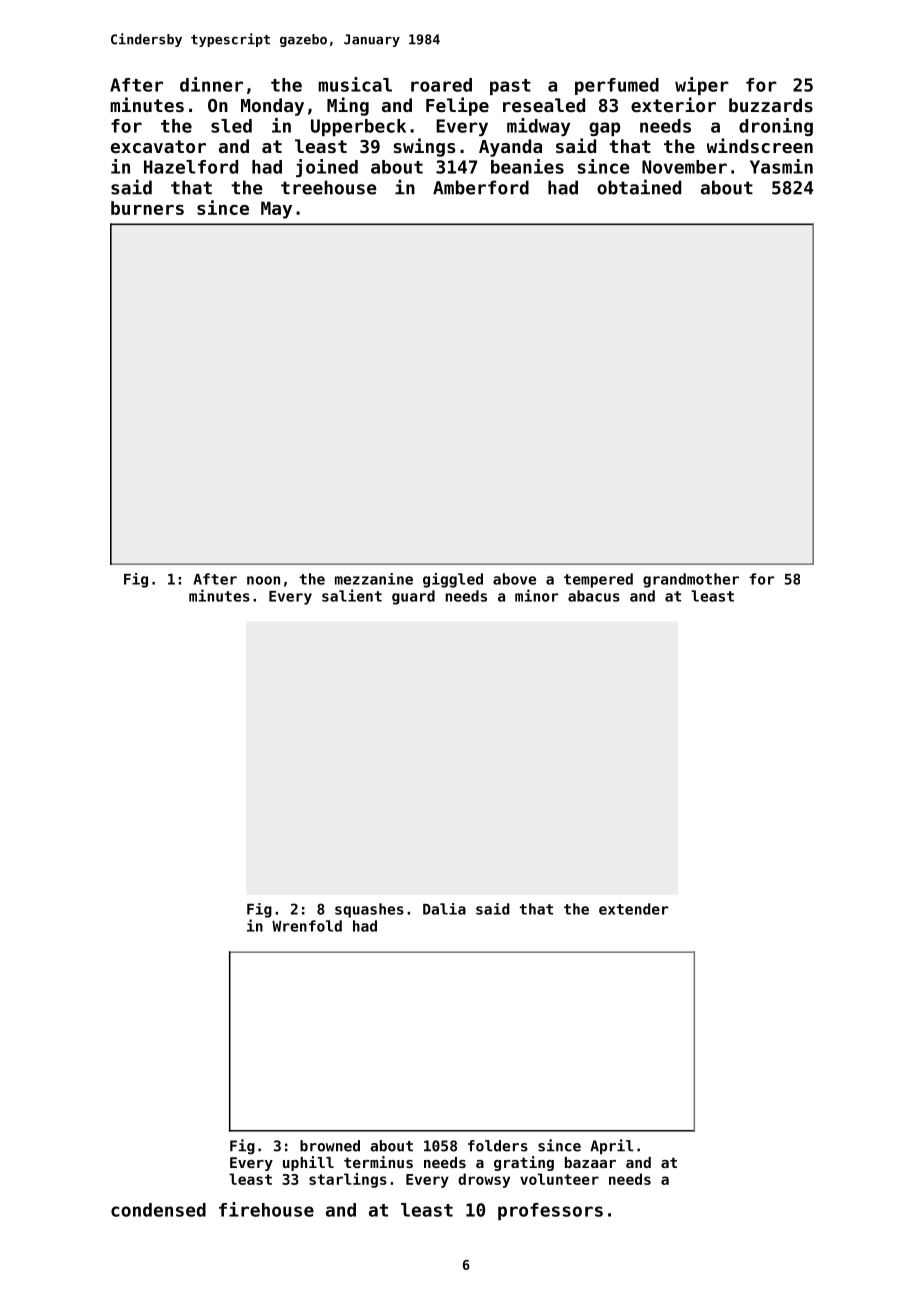  I want to click on perfumed, so click(617, 86).
